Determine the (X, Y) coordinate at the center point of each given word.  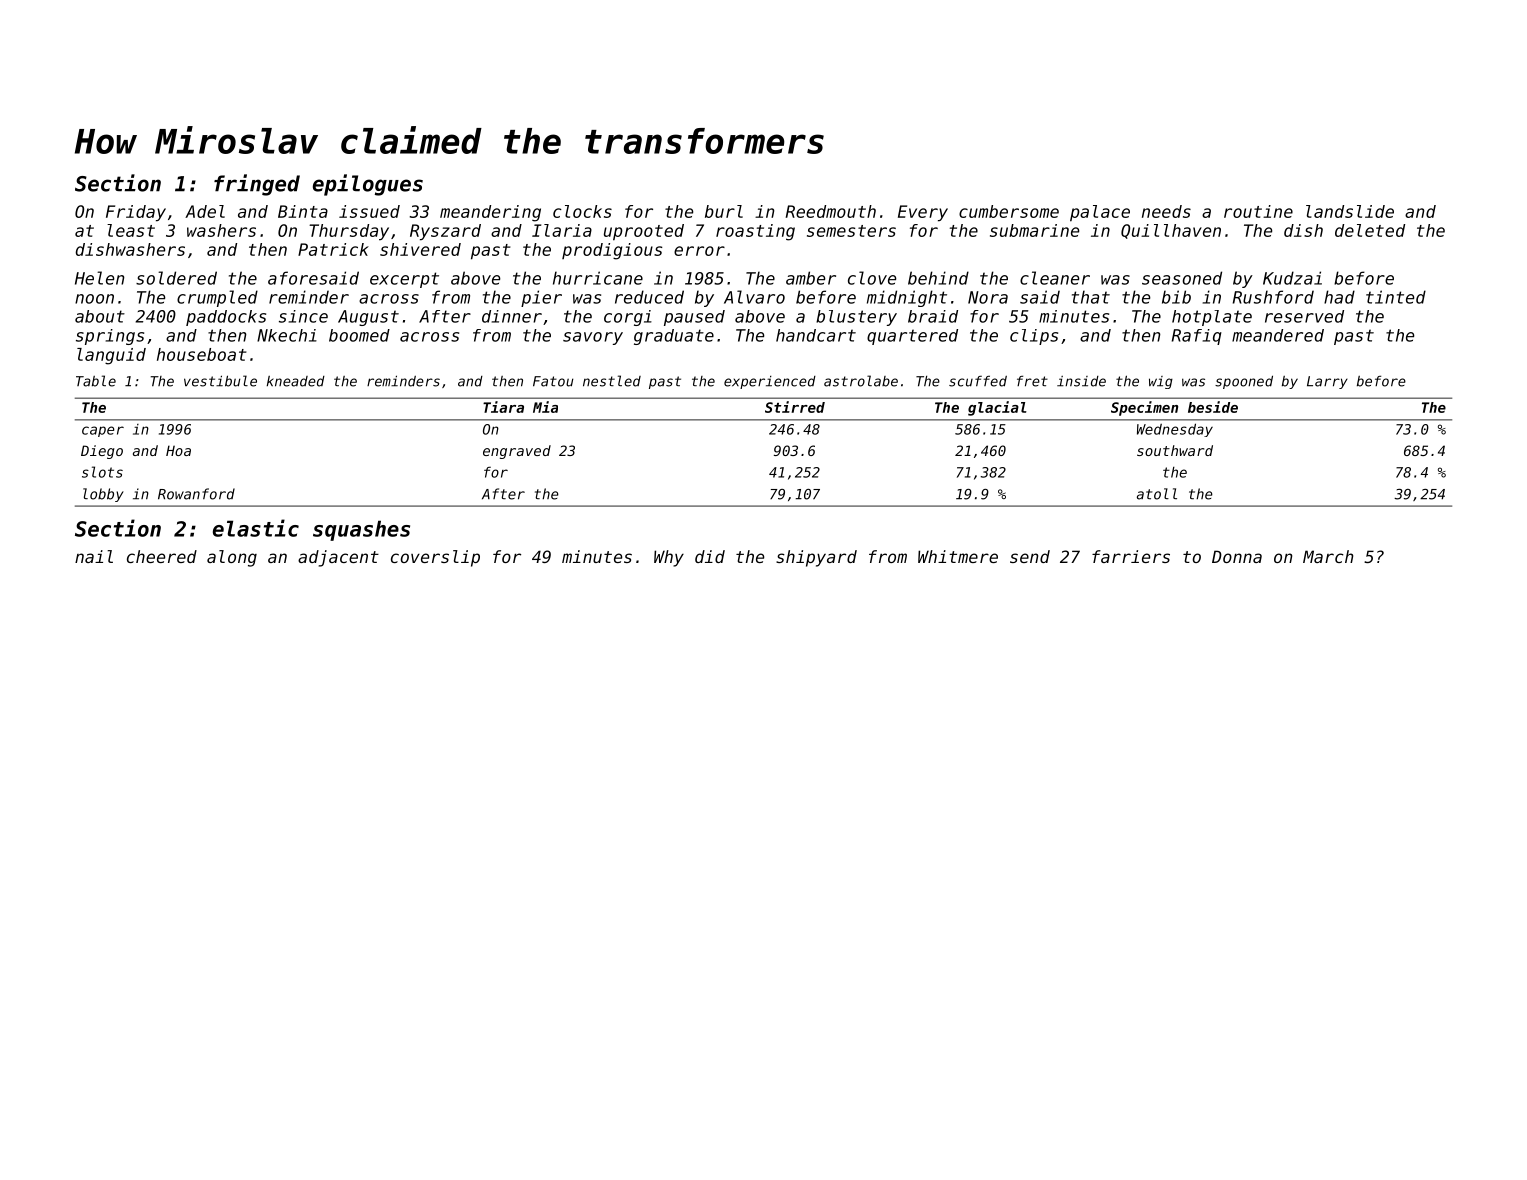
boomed (359, 335)
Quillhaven (1171, 231)
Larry (1327, 382)
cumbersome (1009, 211)
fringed (257, 185)
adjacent (338, 558)
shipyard (816, 558)
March (1328, 556)
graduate (674, 337)
